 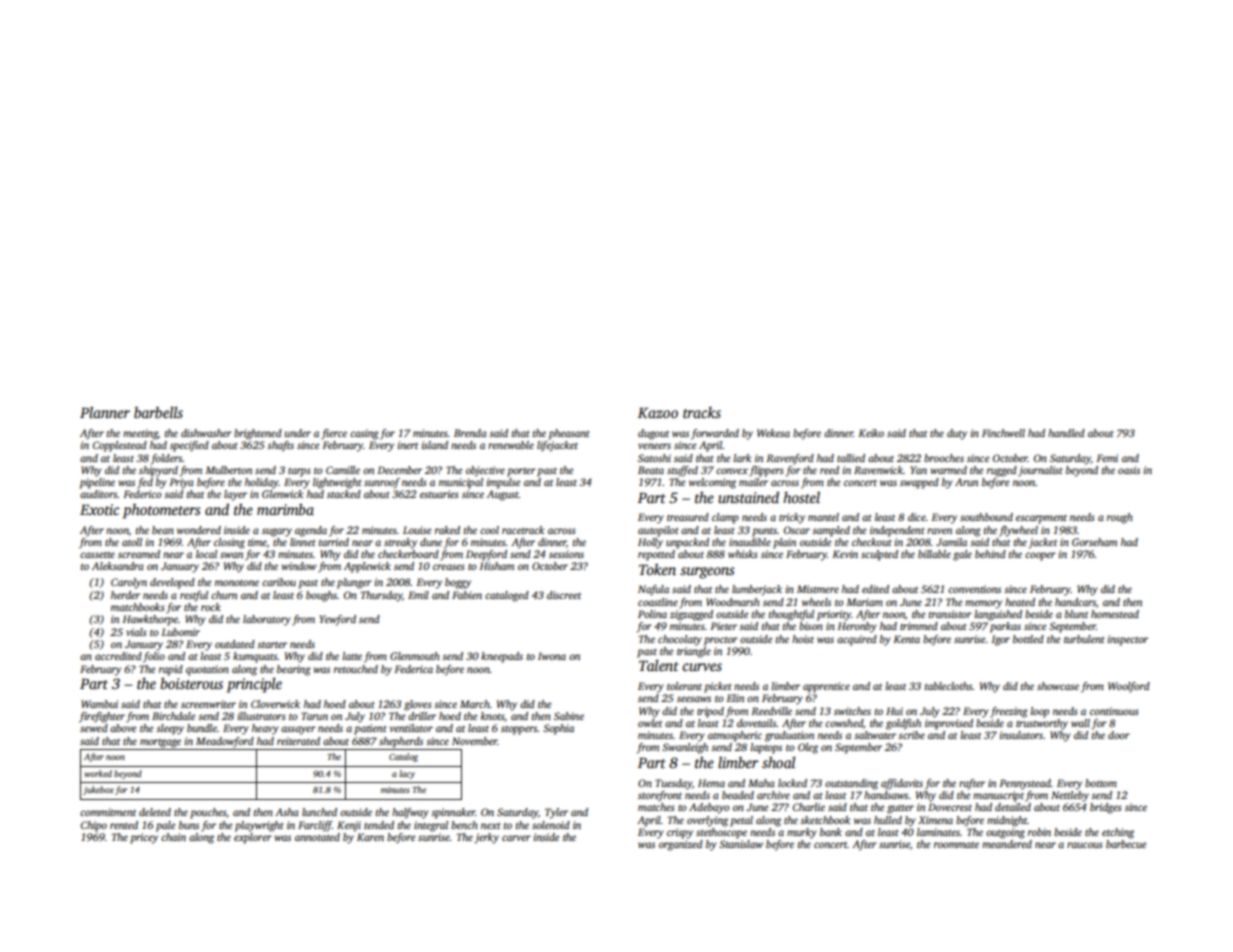 What do you see at coordinates (285, 509) in the screenshot?
I see `marimba` at bounding box center [285, 509].
